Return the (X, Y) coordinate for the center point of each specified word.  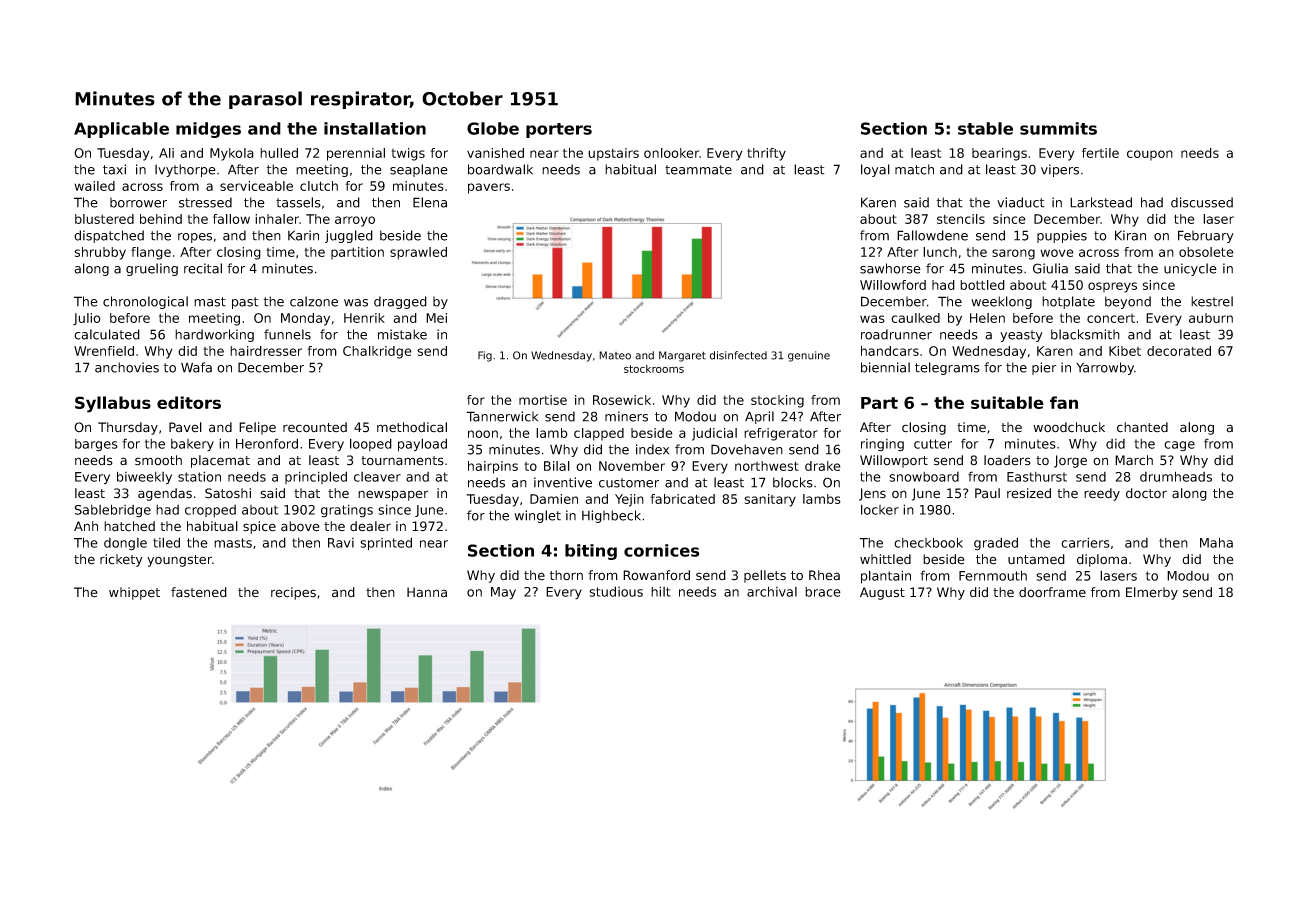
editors (189, 402)
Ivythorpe (185, 170)
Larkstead (1101, 202)
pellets (765, 576)
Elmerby (1152, 593)
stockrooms (654, 369)
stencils (961, 219)
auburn (1211, 318)
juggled (349, 236)
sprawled (418, 253)
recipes (293, 593)
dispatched (109, 236)
